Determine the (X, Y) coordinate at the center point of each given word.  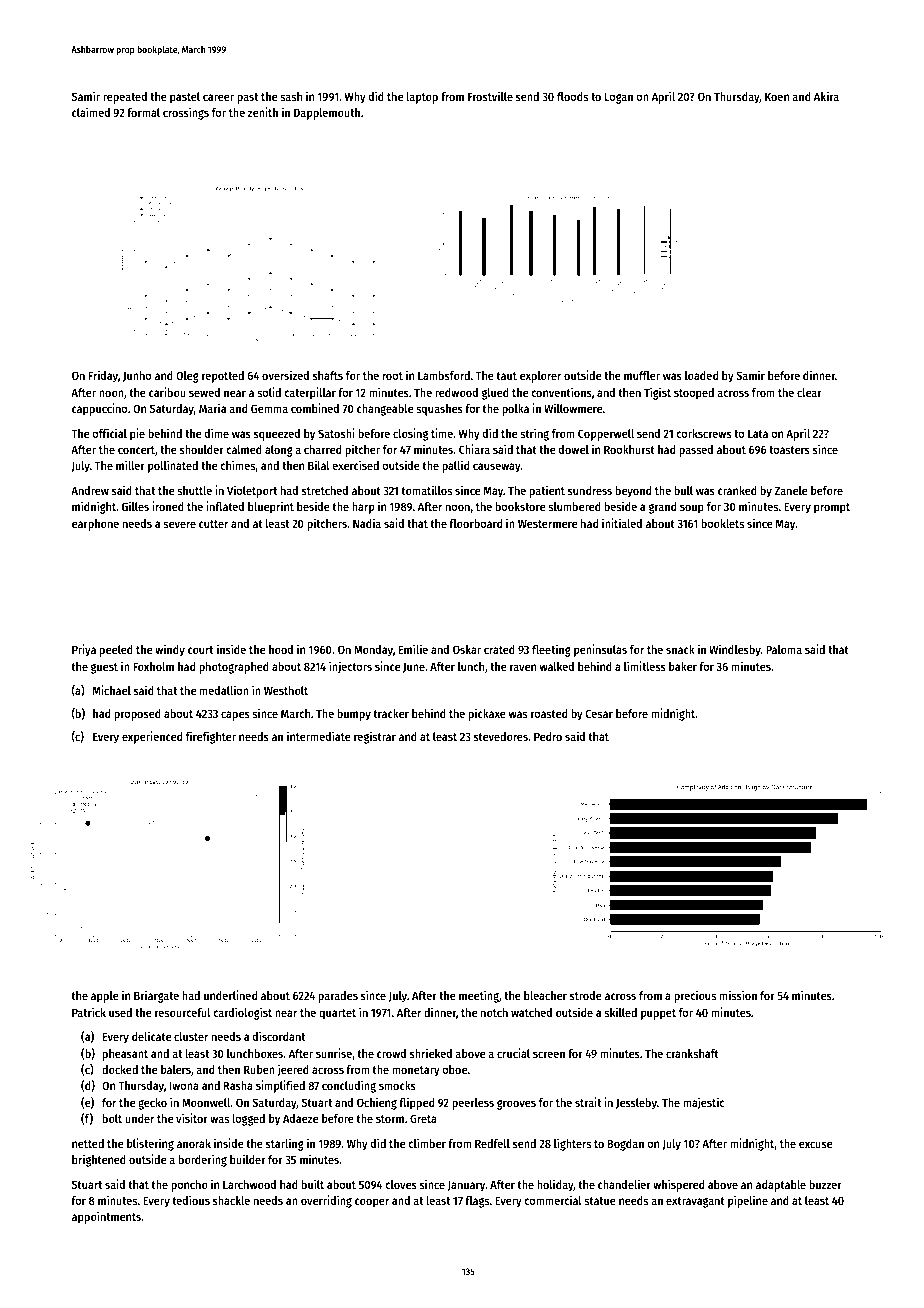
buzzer (825, 1184)
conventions (561, 392)
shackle (231, 1200)
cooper (372, 1203)
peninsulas (600, 650)
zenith (263, 112)
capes (235, 716)
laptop (422, 98)
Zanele (790, 490)
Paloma (784, 649)
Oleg (187, 377)
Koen (777, 96)
